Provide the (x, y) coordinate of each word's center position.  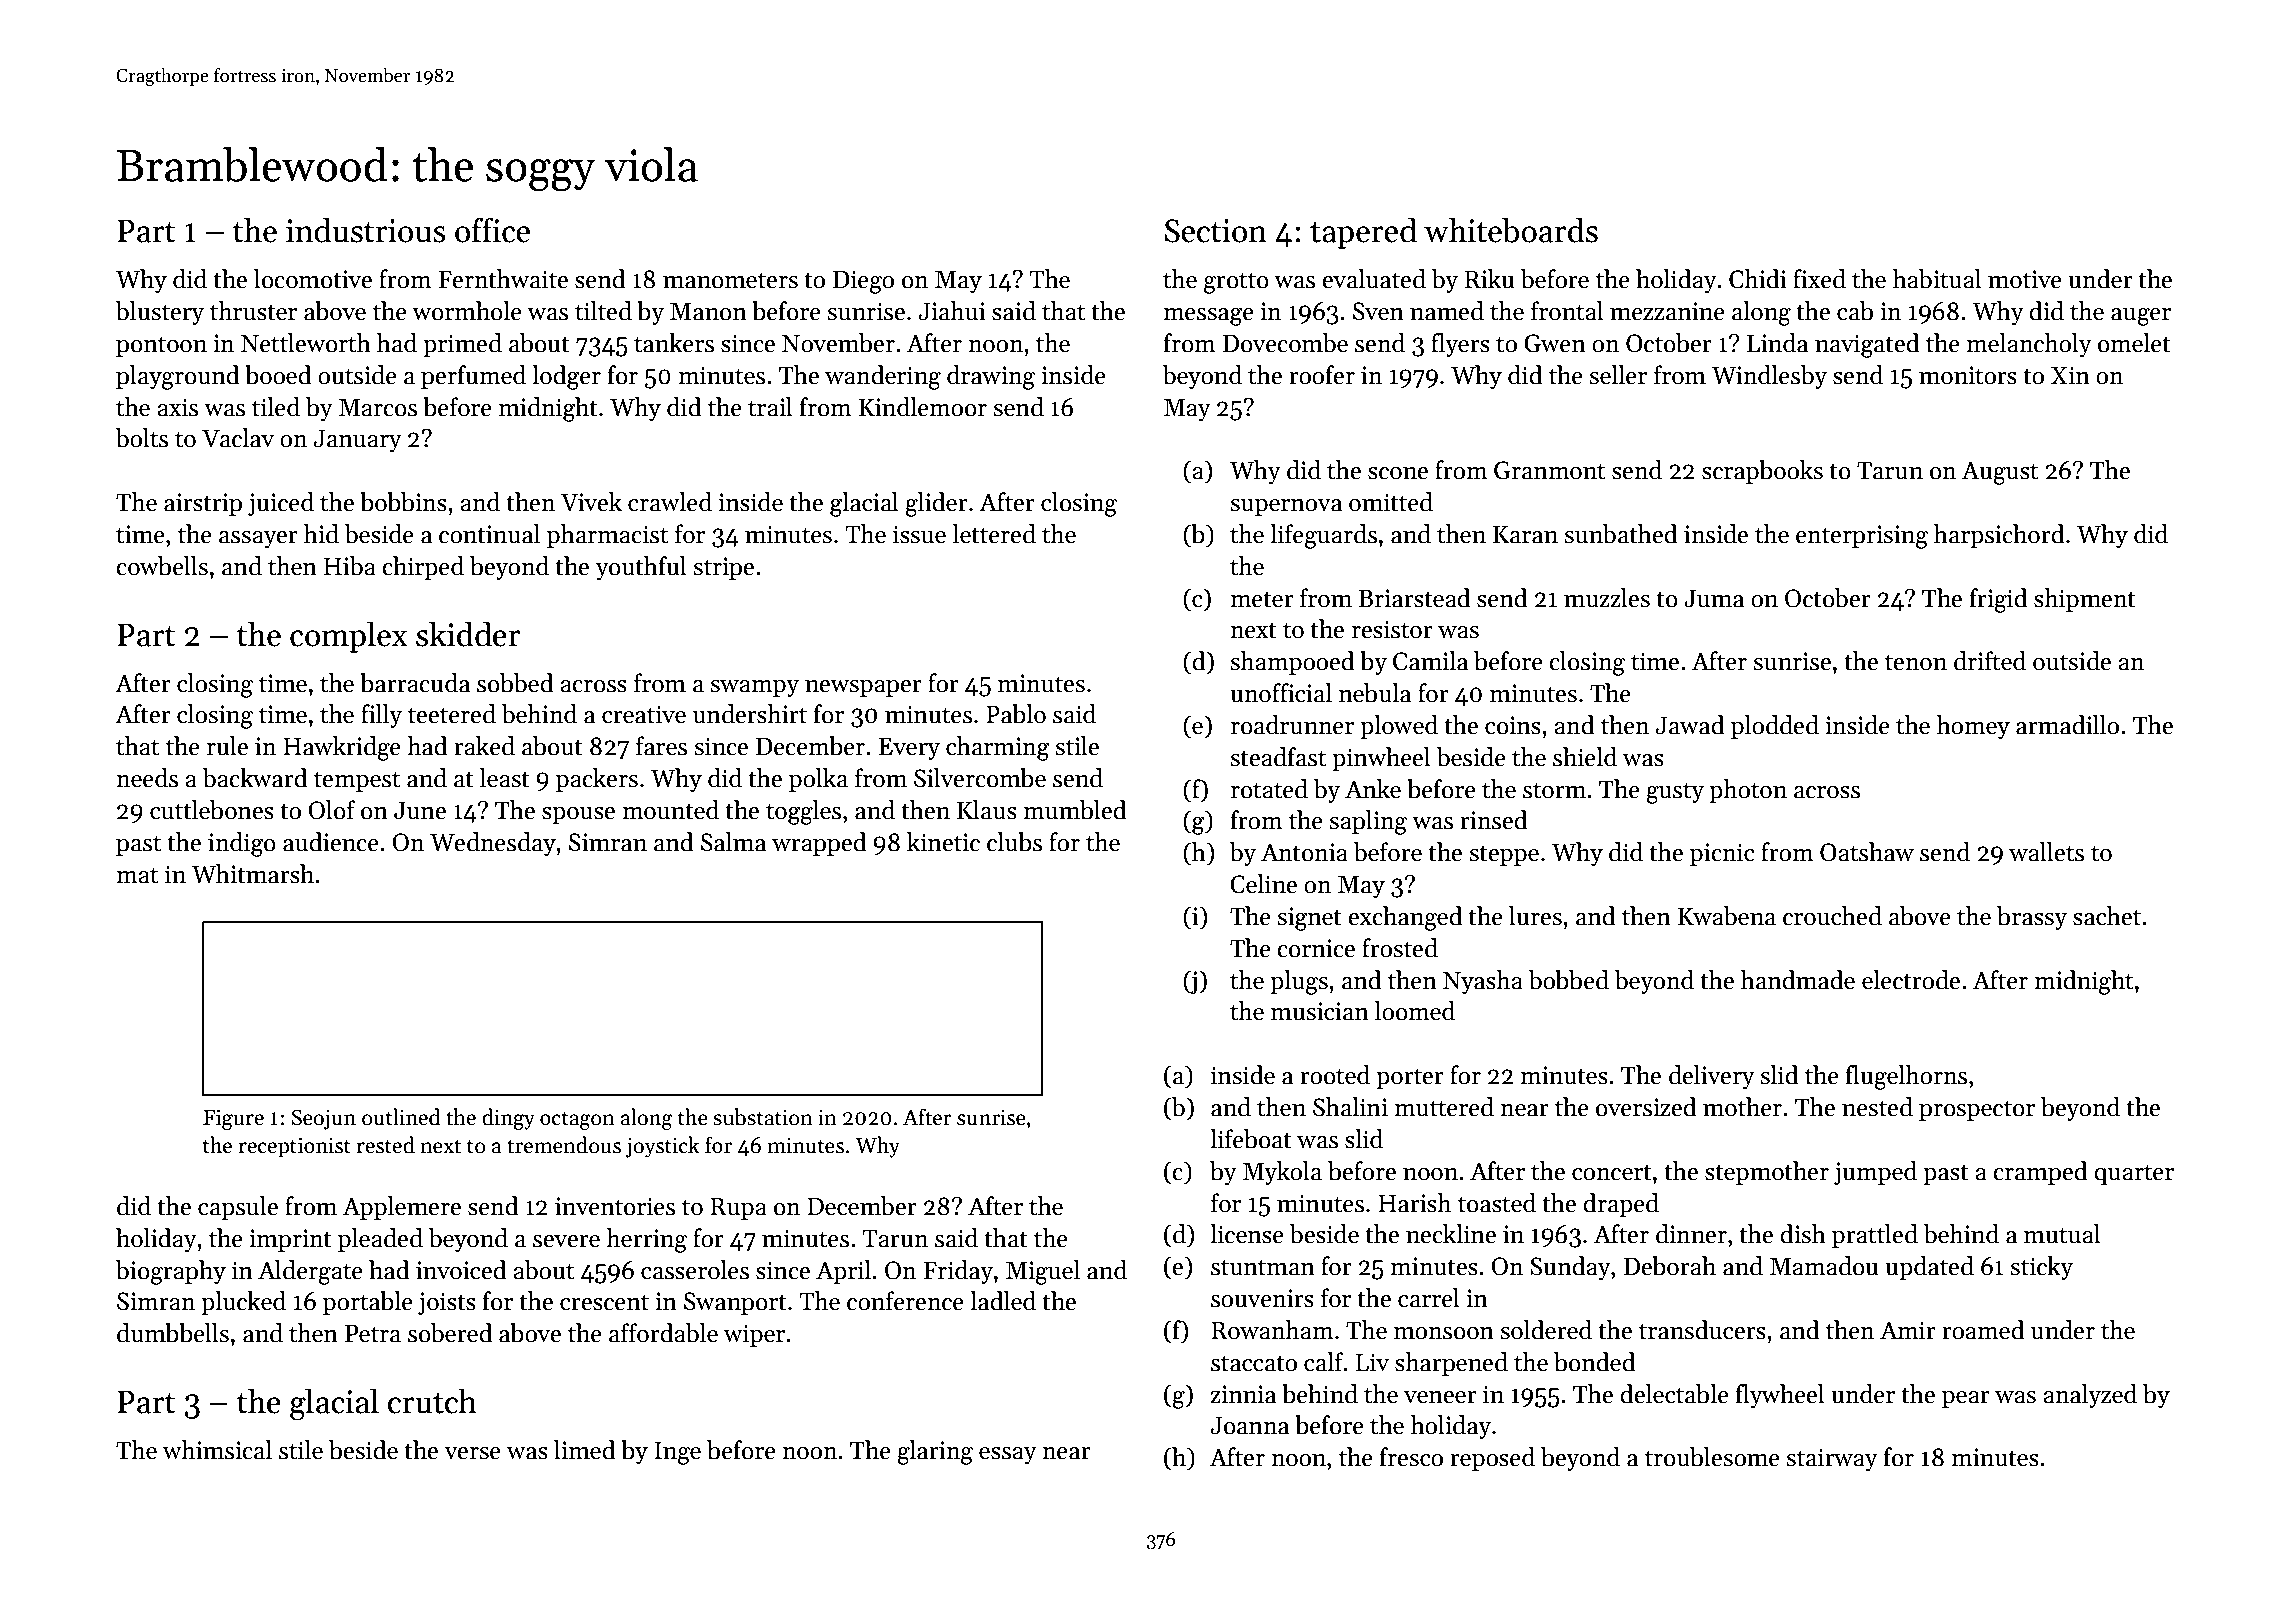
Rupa (738, 1208)
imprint (290, 1240)
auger (2141, 317)
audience (331, 842)
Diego (863, 282)
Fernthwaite (503, 279)
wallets (2046, 852)
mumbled (1075, 810)
